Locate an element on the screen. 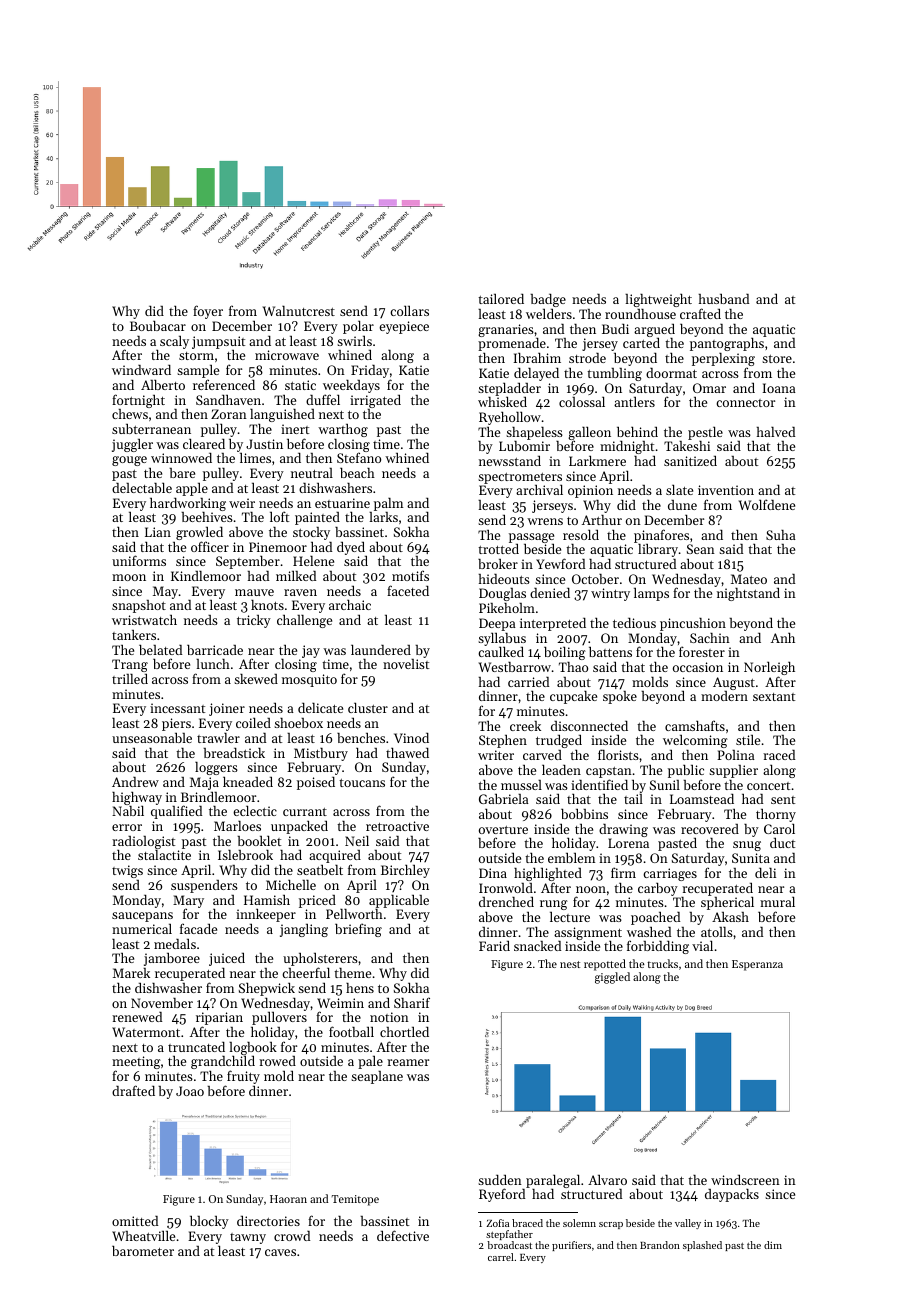 Image resolution: width=908 pixels, height=1316 pixels. husband is located at coordinates (724, 299).
